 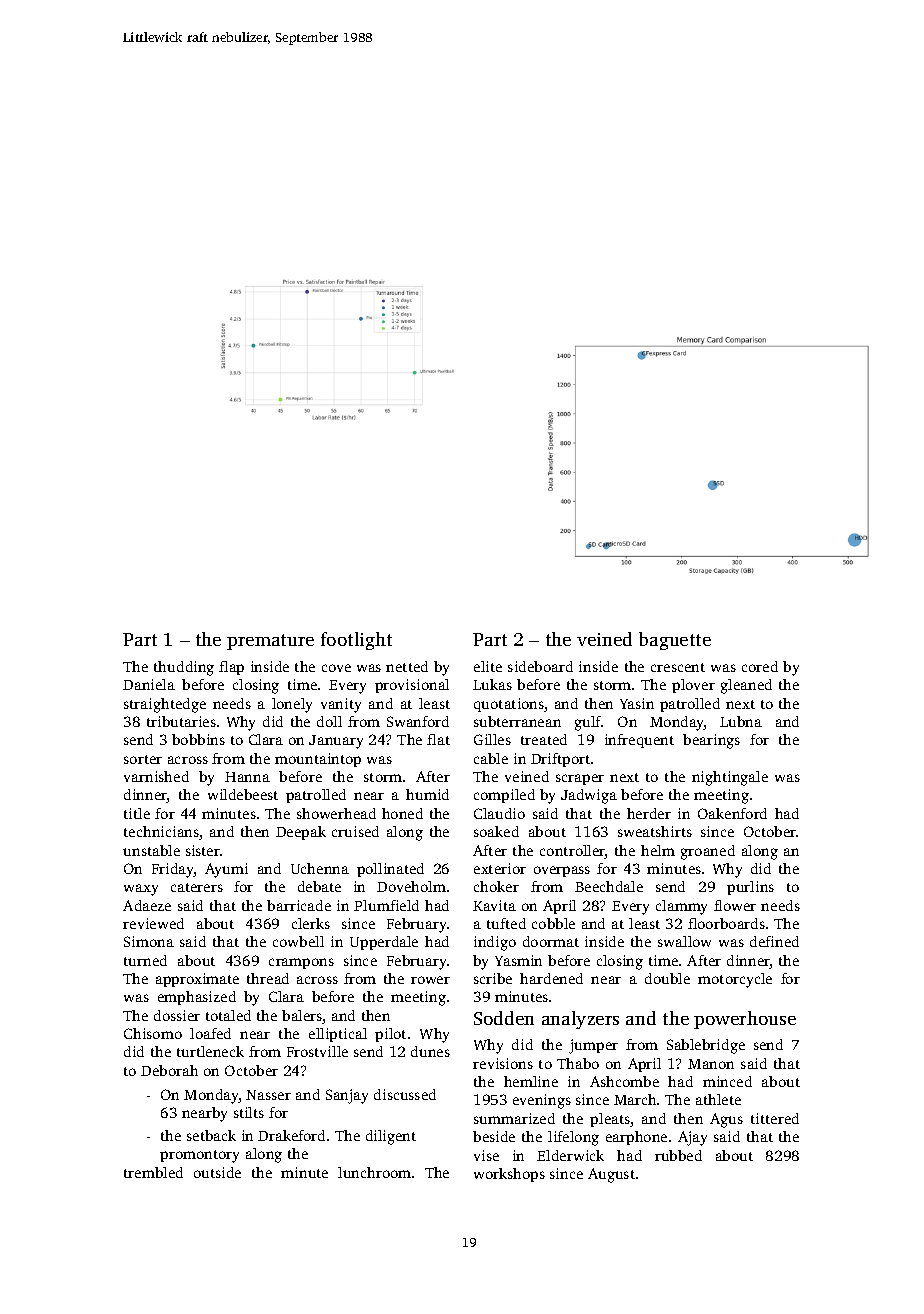 I want to click on rubbed, so click(x=678, y=1155).
